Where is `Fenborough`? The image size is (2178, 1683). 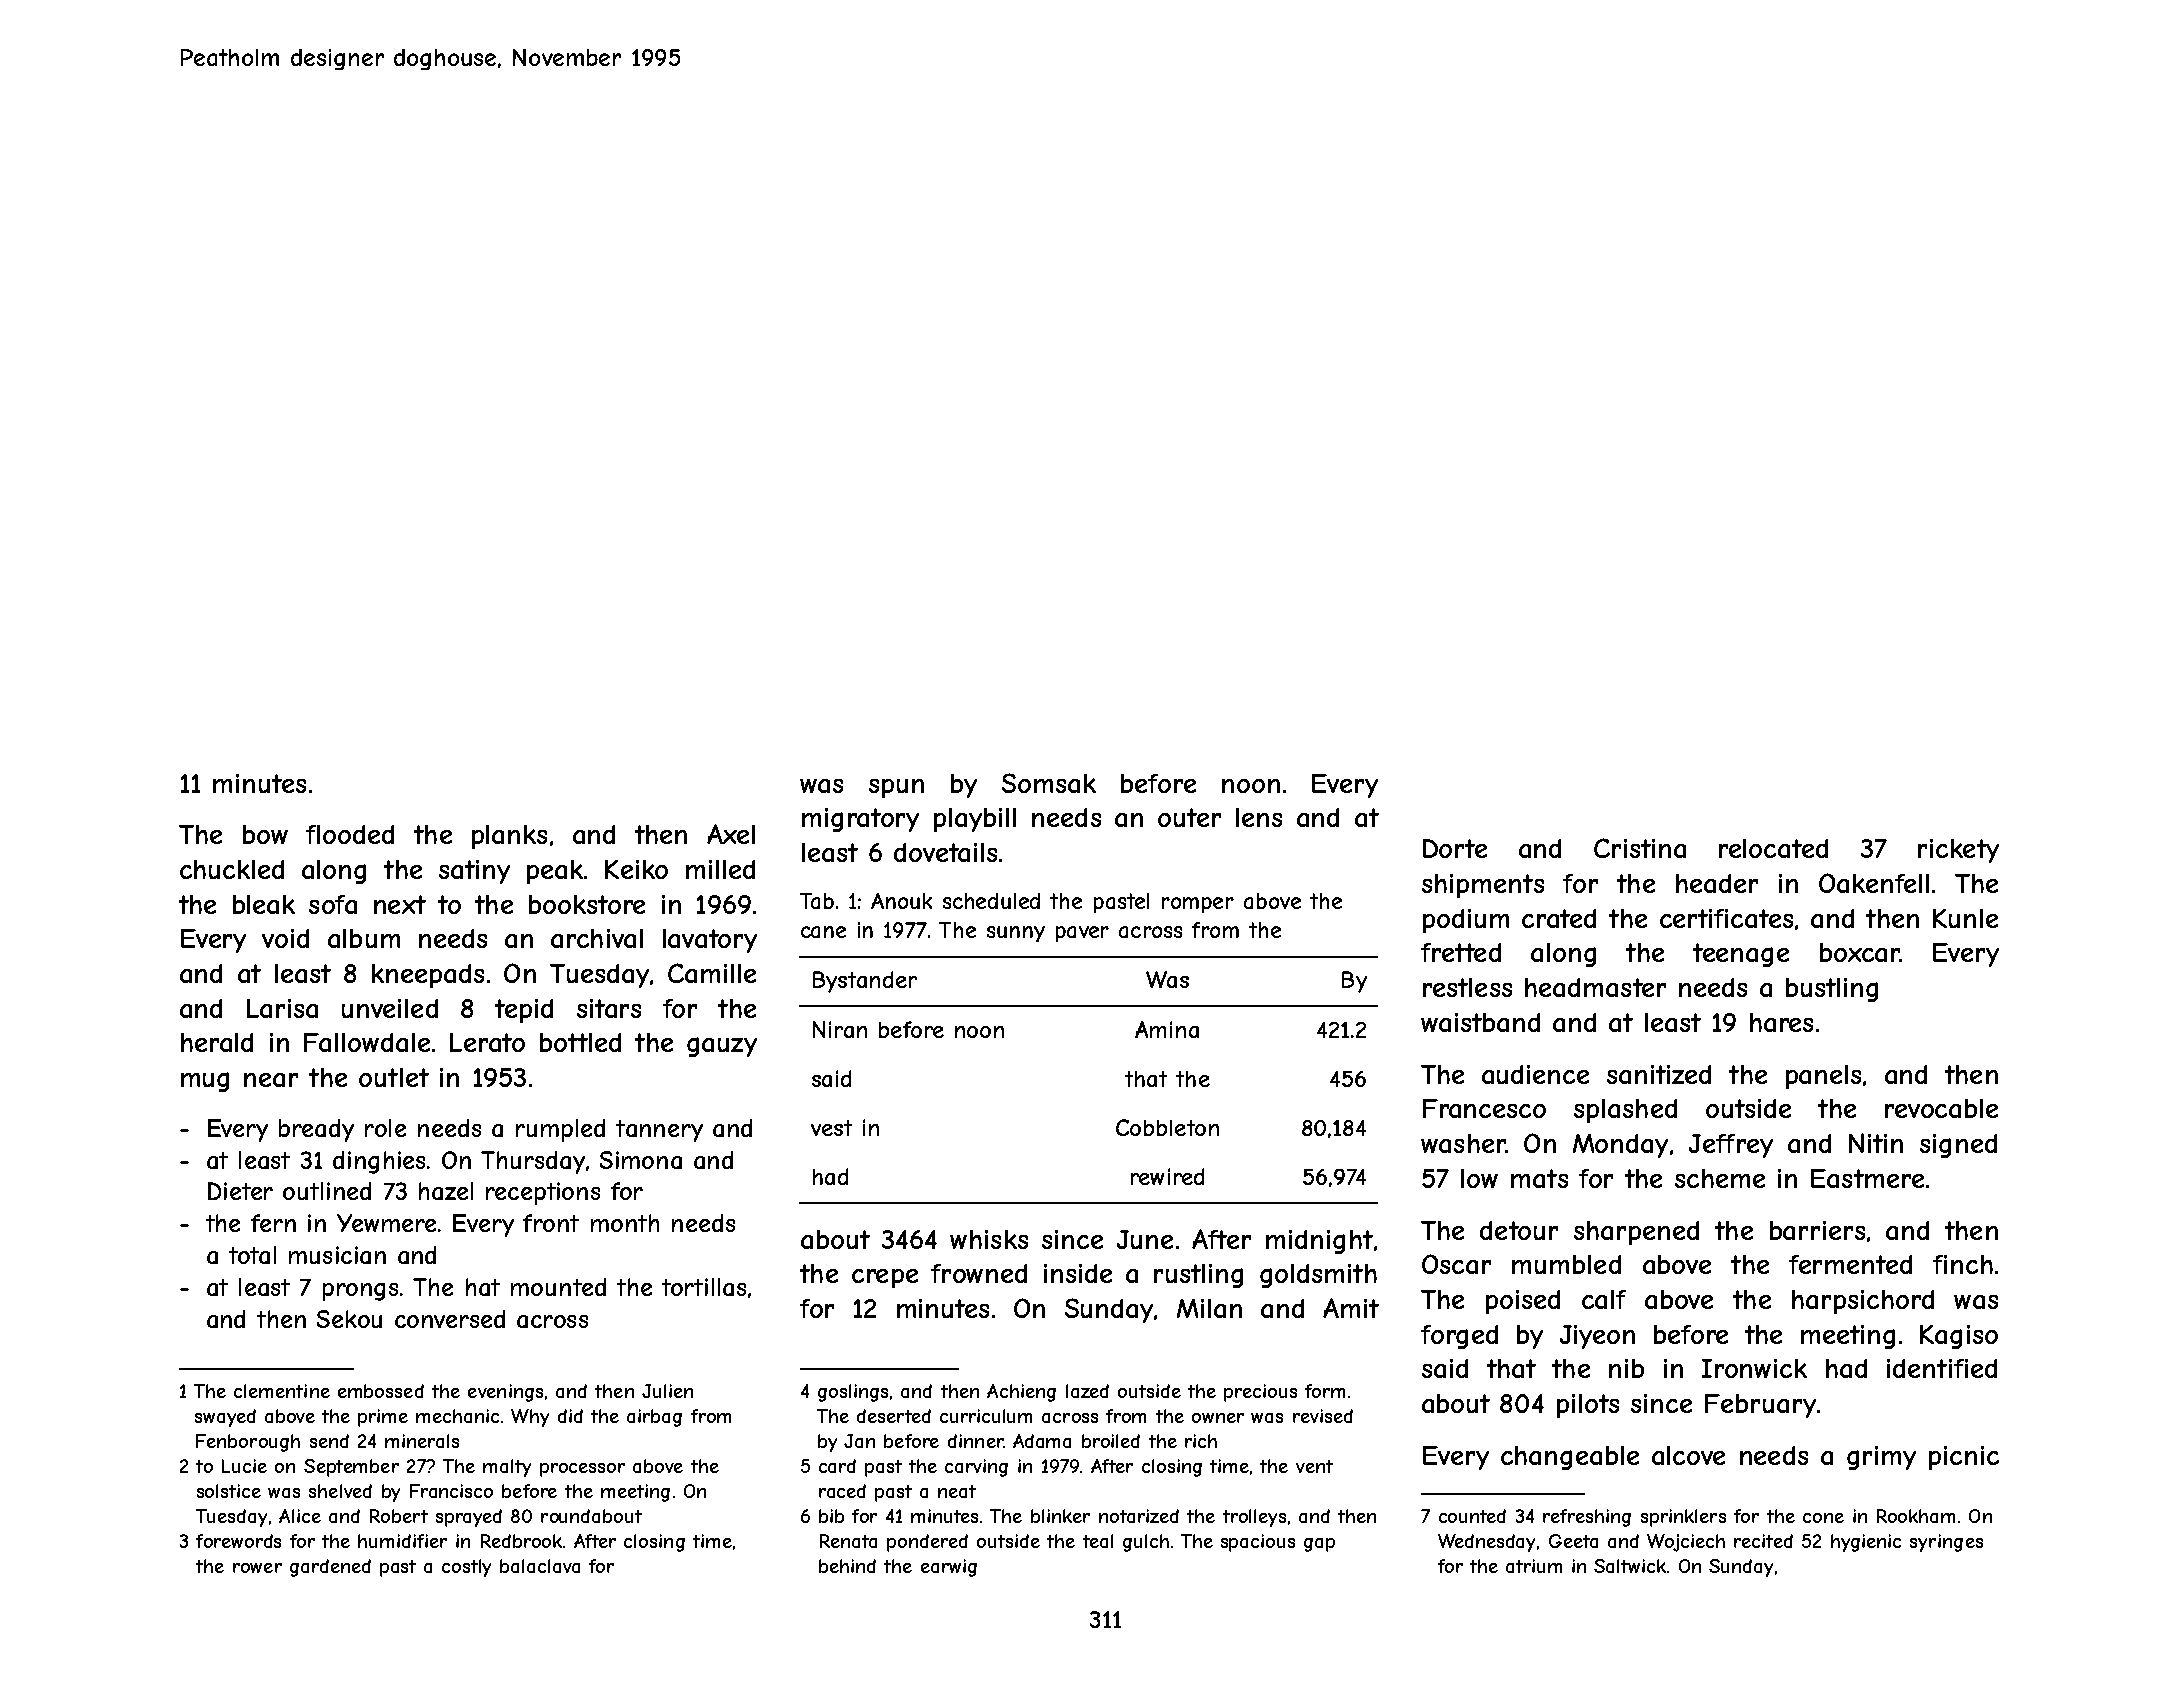
Fenborough is located at coordinates (248, 1443).
